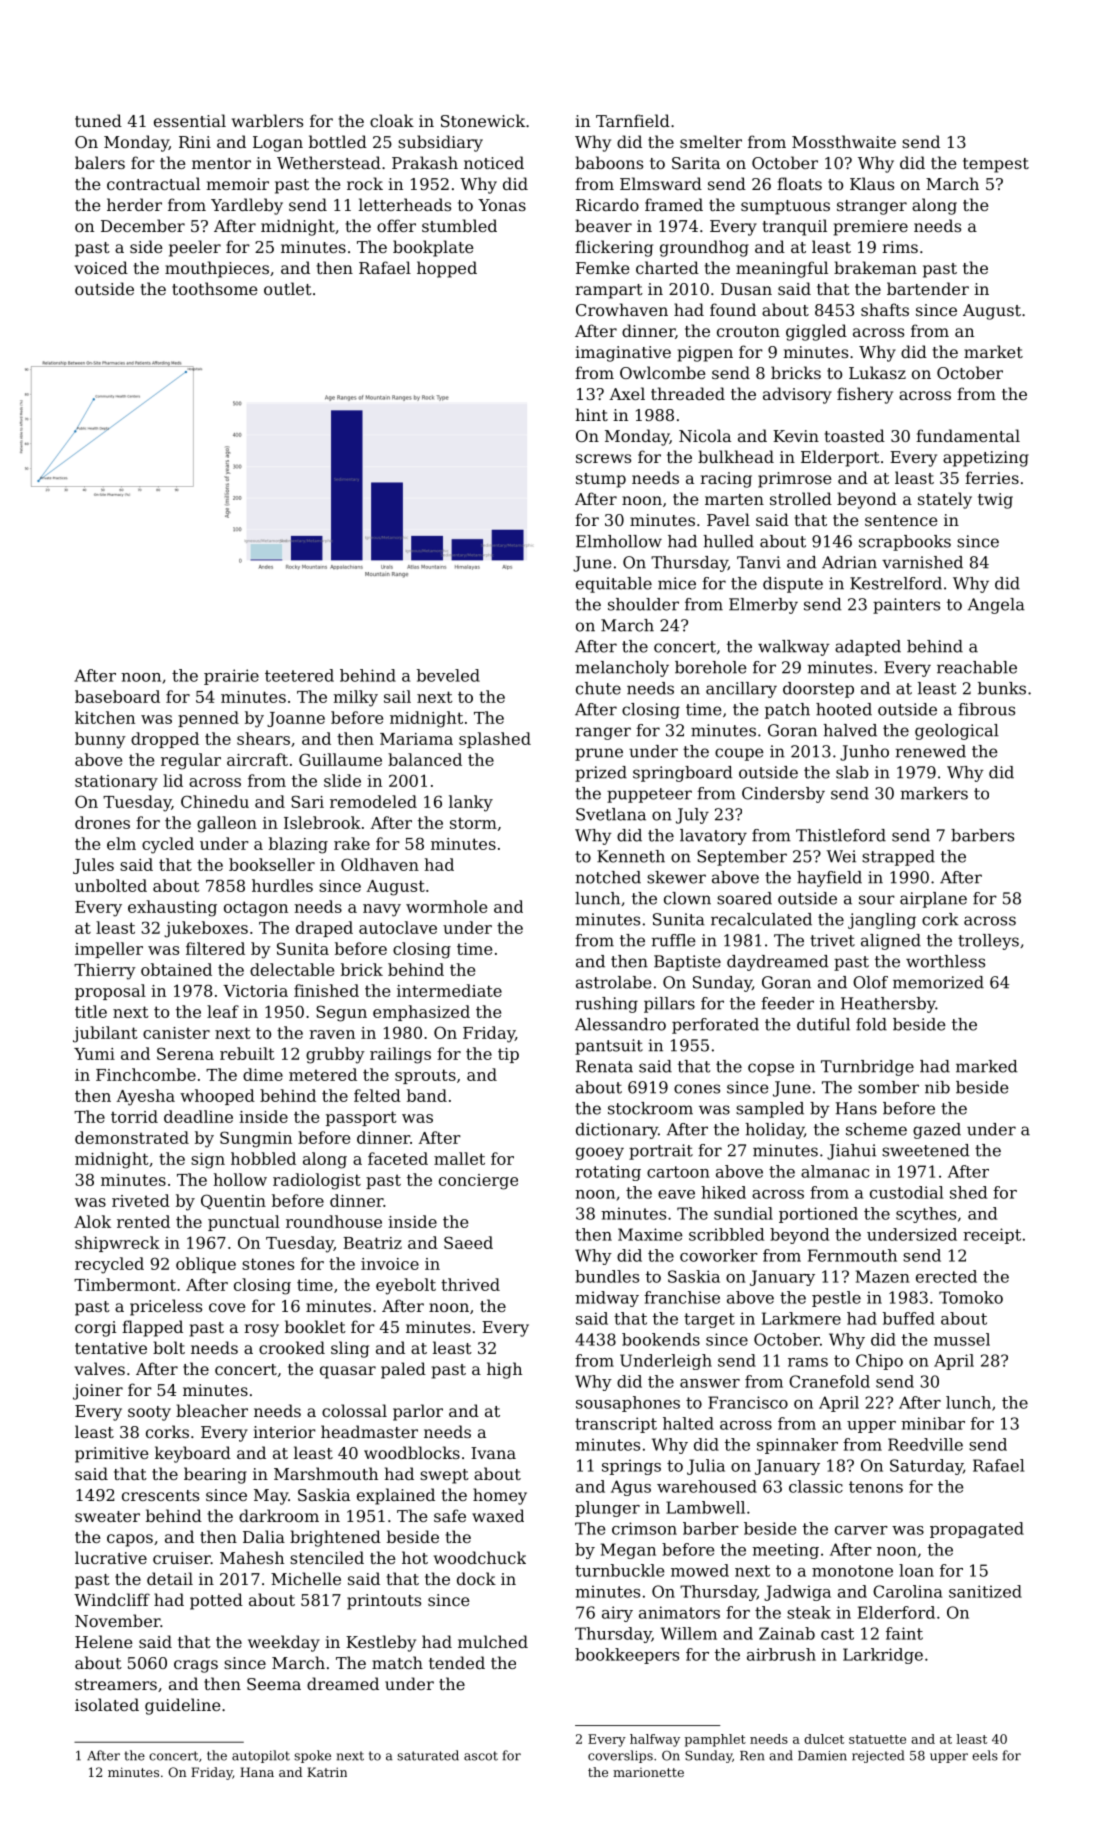 Image resolution: width=1107 pixels, height=1824 pixels. What do you see at coordinates (627, 393) in the screenshot?
I see `Axel` at bounding box center [627, 393].
